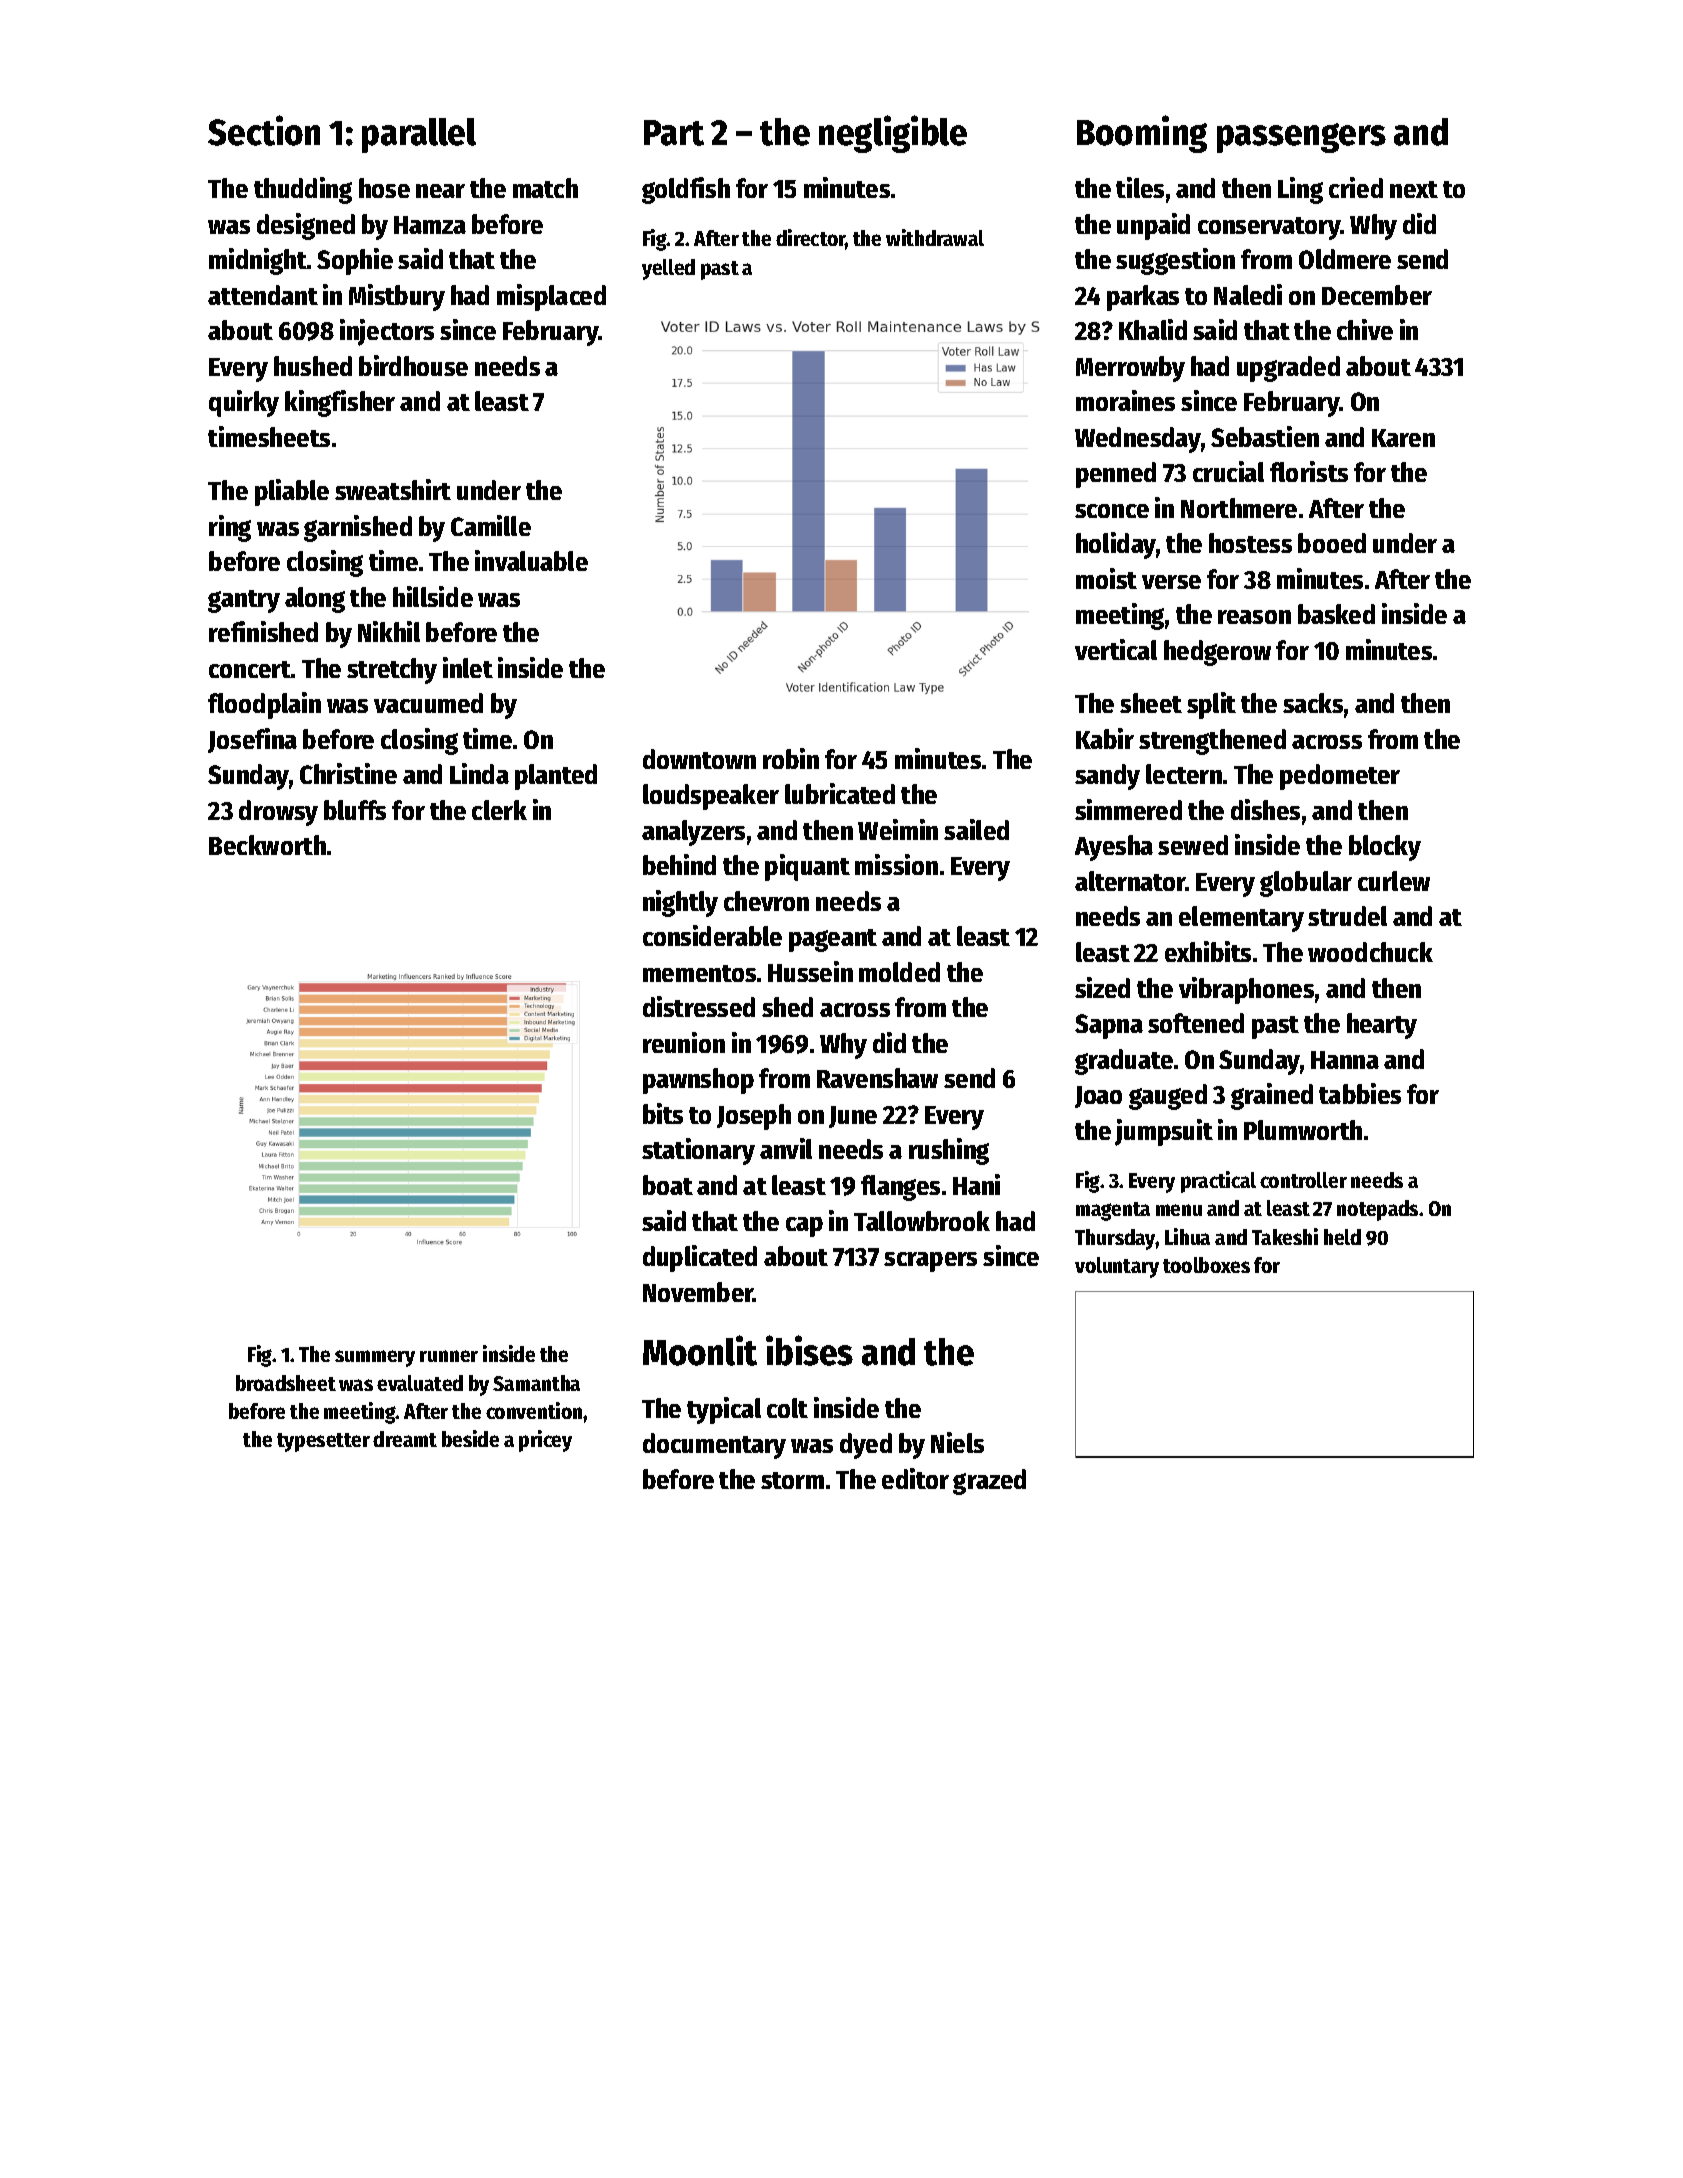 This screenshot has height=2178, width=1683. What do you see at coordinates (877, 1078) in the screenshot?
I see `Ravenshaw` at bounding box center [877, 1078].
